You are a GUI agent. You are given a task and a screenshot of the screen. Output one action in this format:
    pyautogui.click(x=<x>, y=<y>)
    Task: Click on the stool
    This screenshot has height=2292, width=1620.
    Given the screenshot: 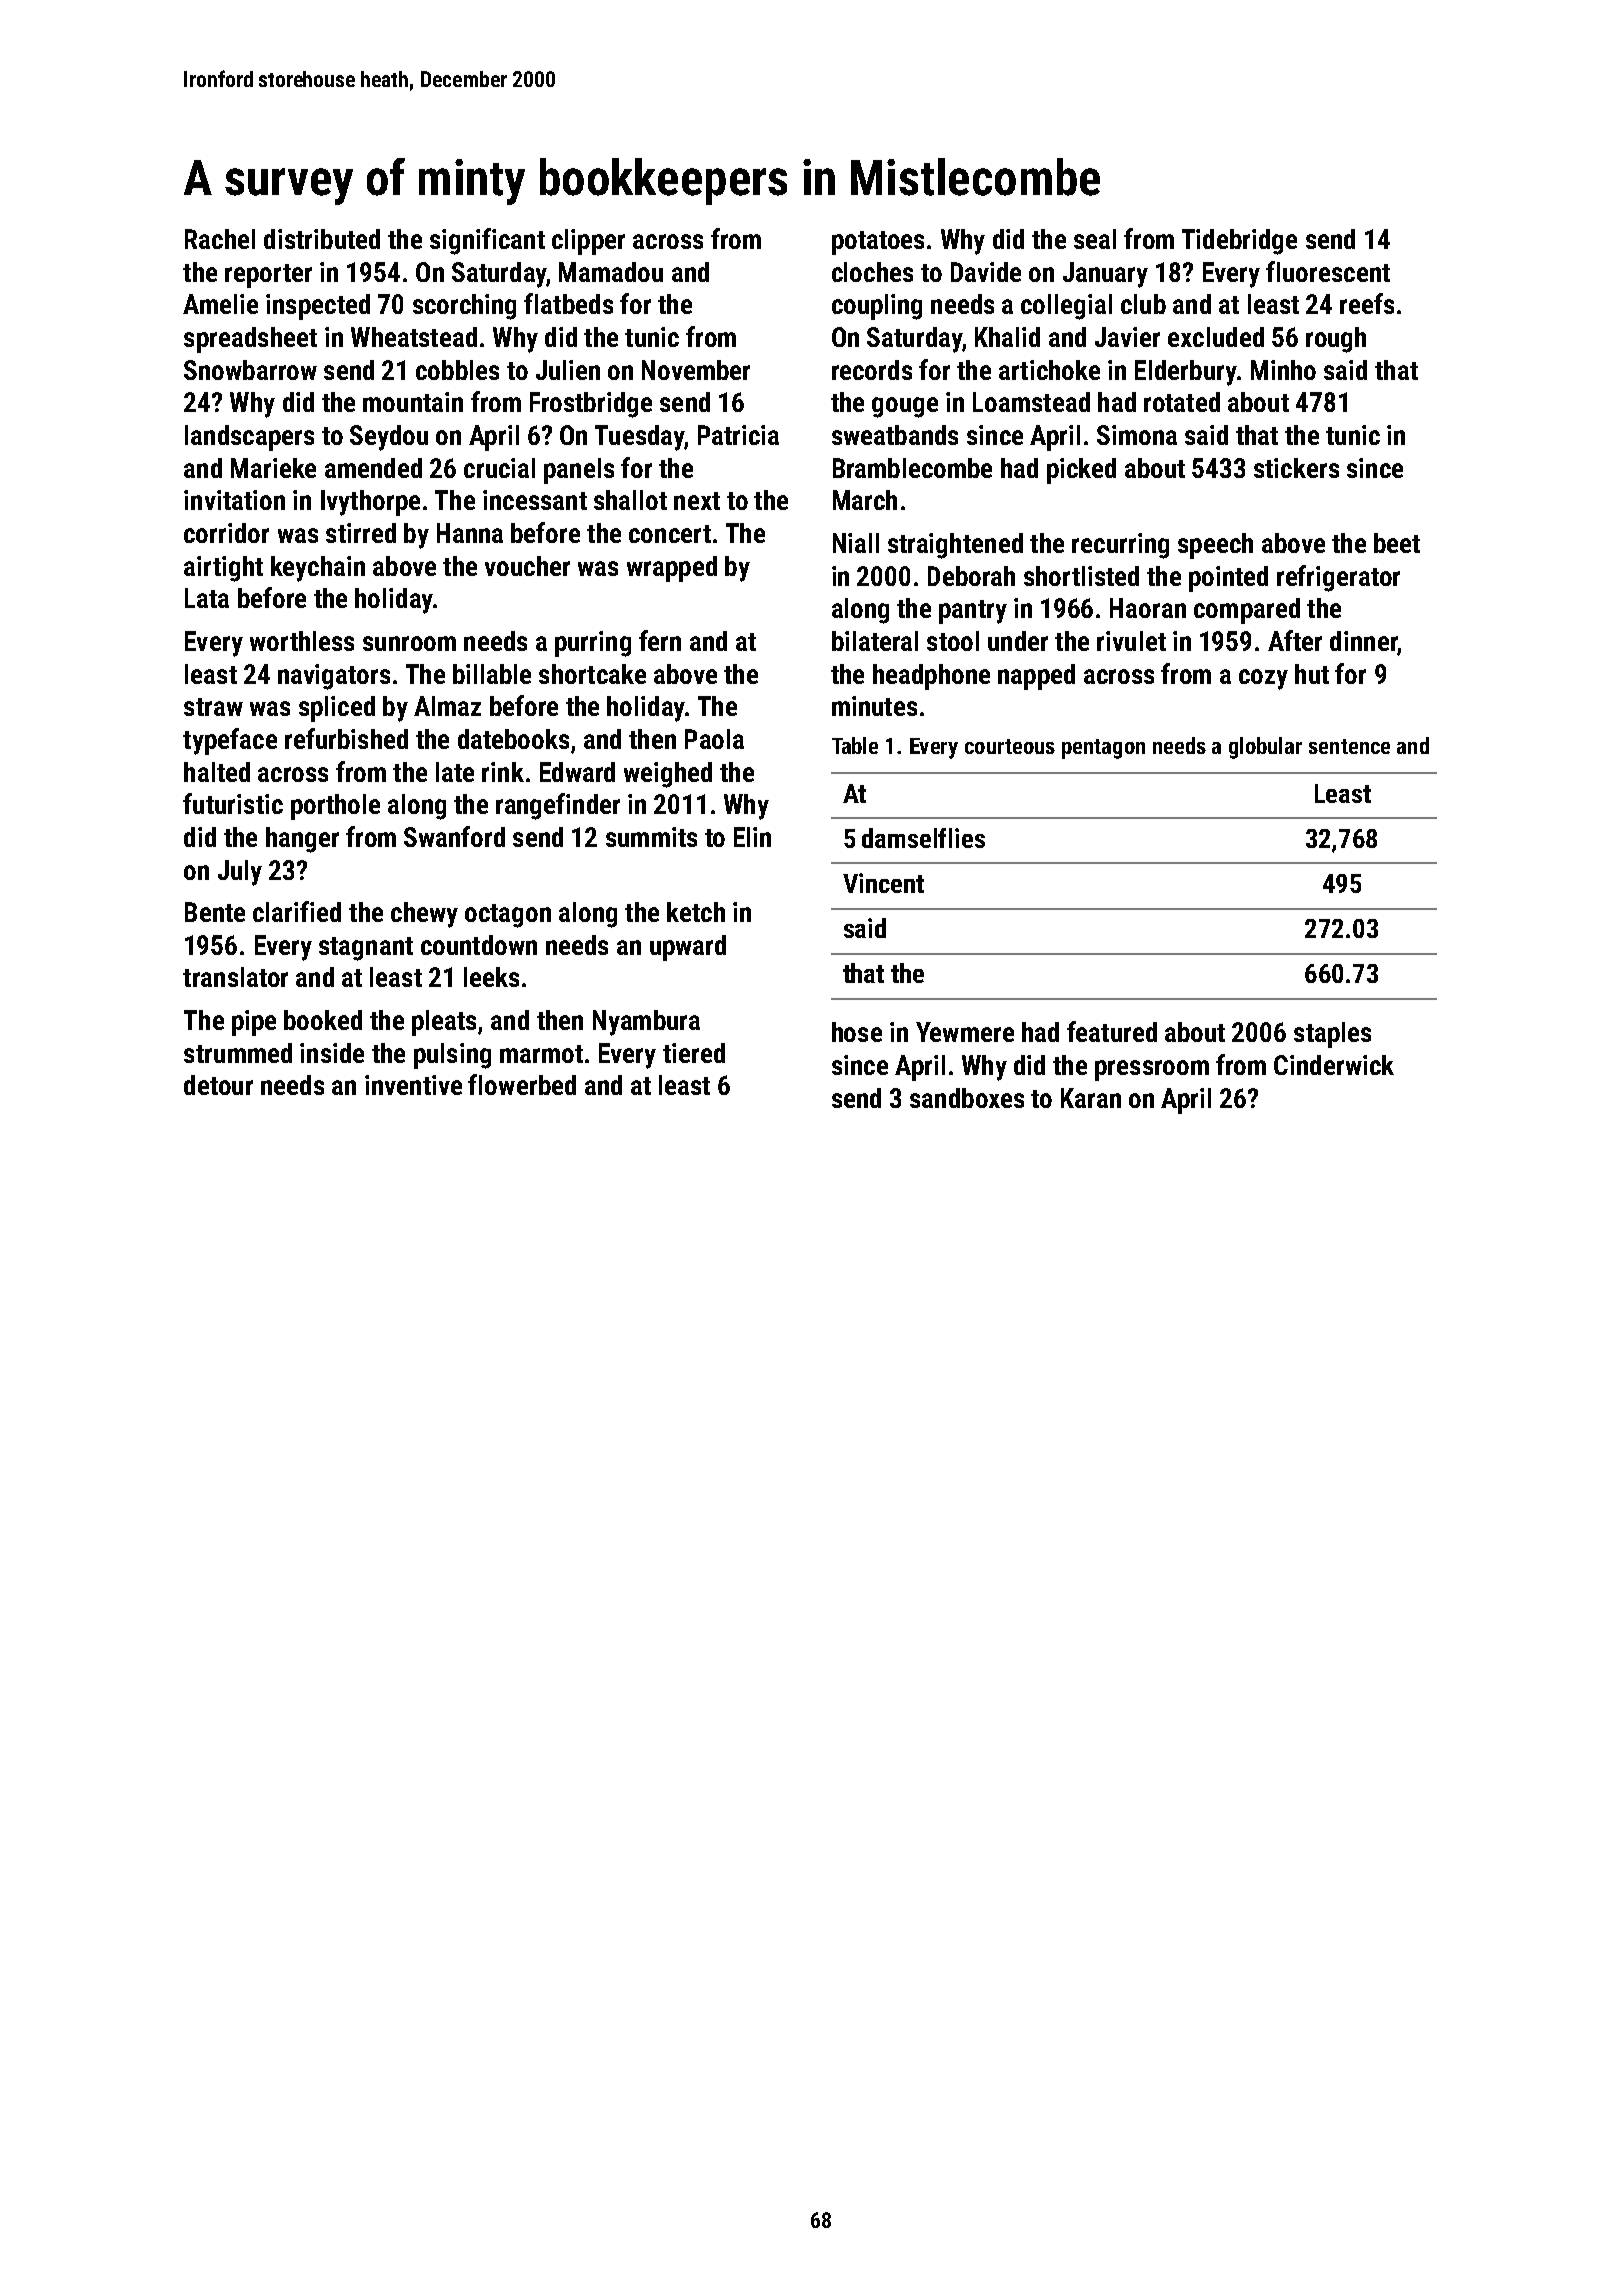 What is the action you would take?
    pyautogui.click(x=953, y=641)
